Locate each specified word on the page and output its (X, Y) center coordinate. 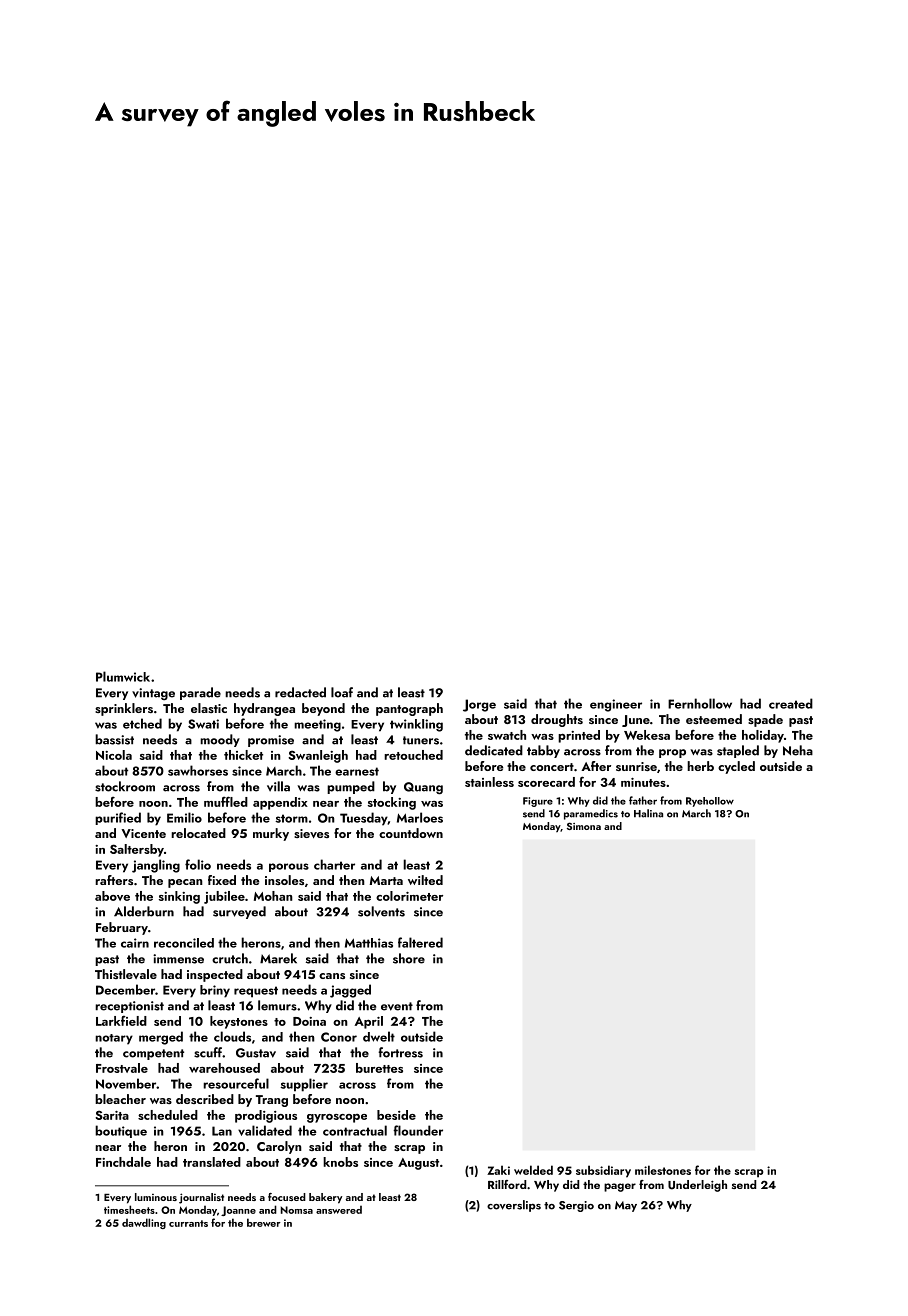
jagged (350, 991)
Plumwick (123, 676)
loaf (342, 692)
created (791, 703)
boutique (121, 1131)
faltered (420, 942)
